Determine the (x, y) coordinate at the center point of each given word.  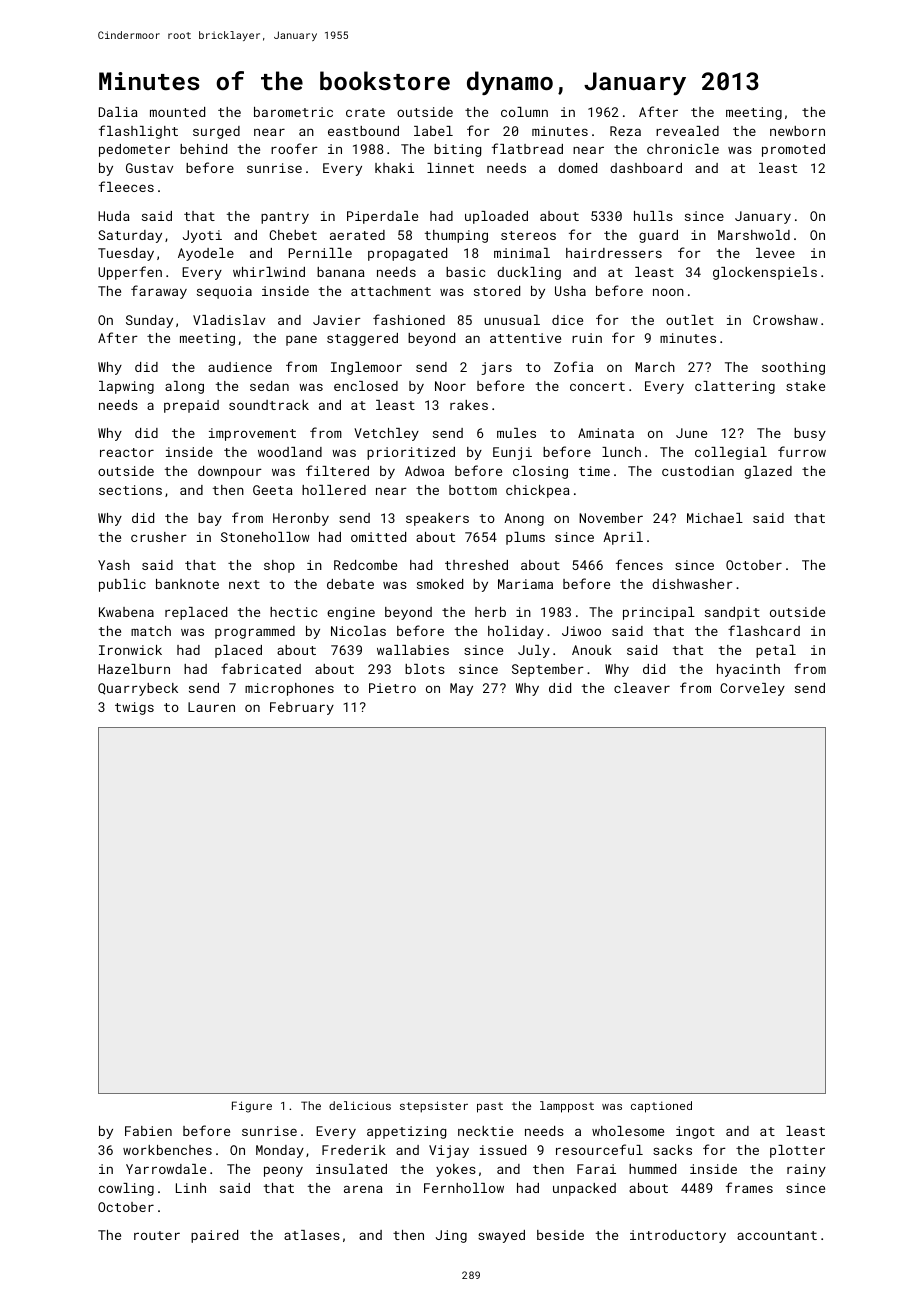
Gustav (149, 168)
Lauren (211, 707)
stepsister (434, 1107)
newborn (797, 131)
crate (365, 112)
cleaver (642, 688)
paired (214, 1236)
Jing (451, 1236)
